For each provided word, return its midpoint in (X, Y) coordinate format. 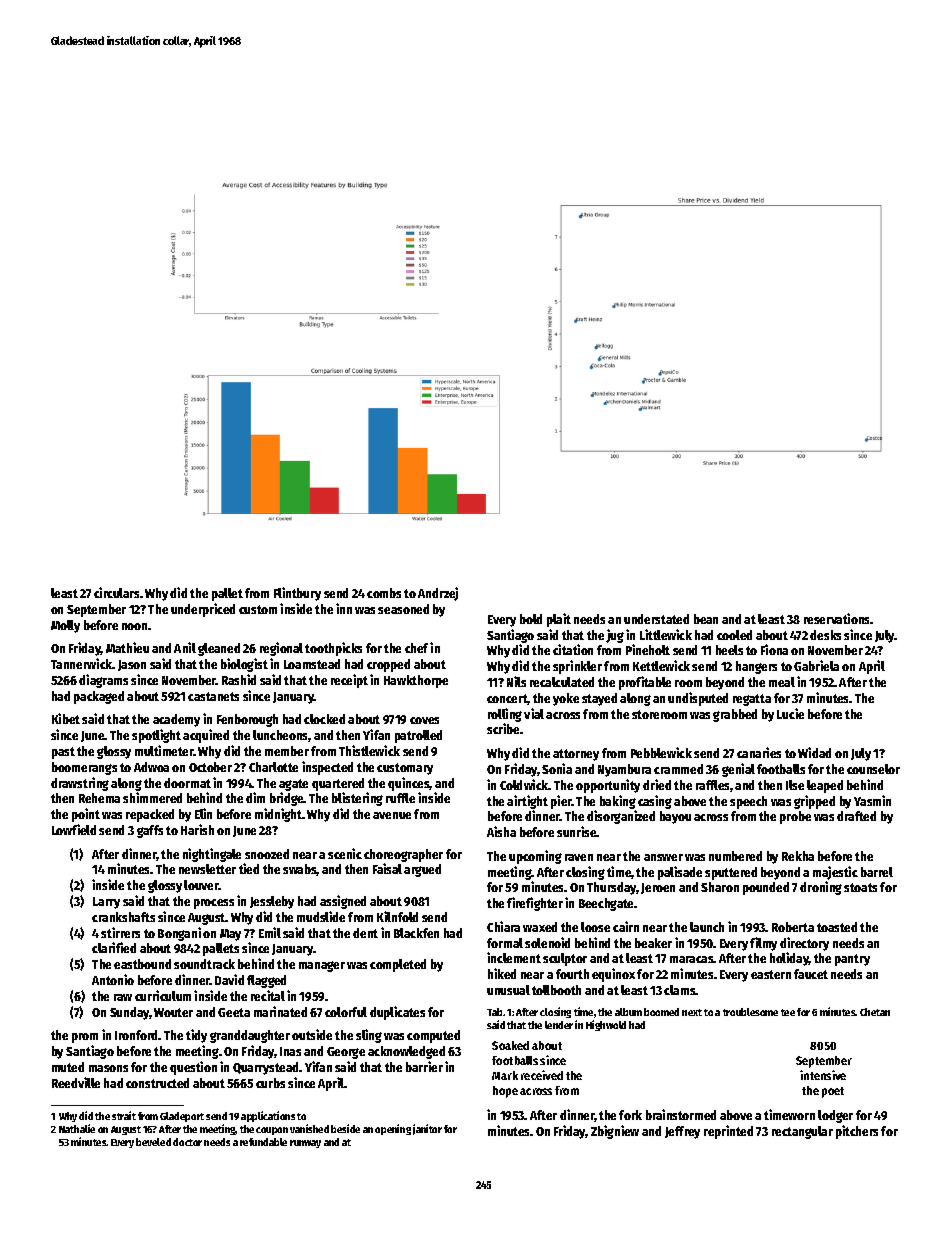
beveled (153, 1142)
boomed (661, 1012)
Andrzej (438, 594)
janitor (427, 1129)
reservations (837, 618)
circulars (116, 592)
